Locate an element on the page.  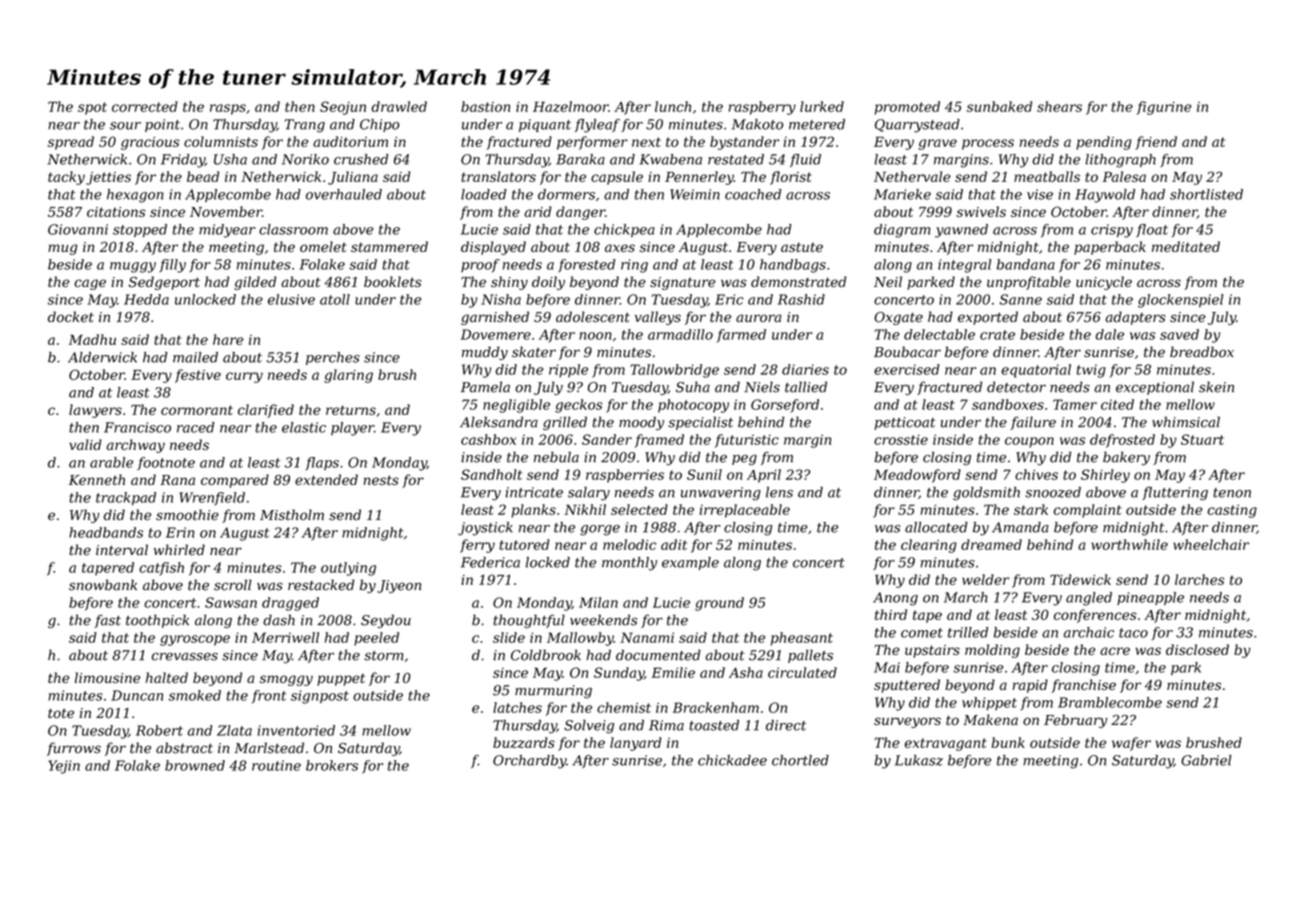
tutored is located at coordinates (524, 544).
